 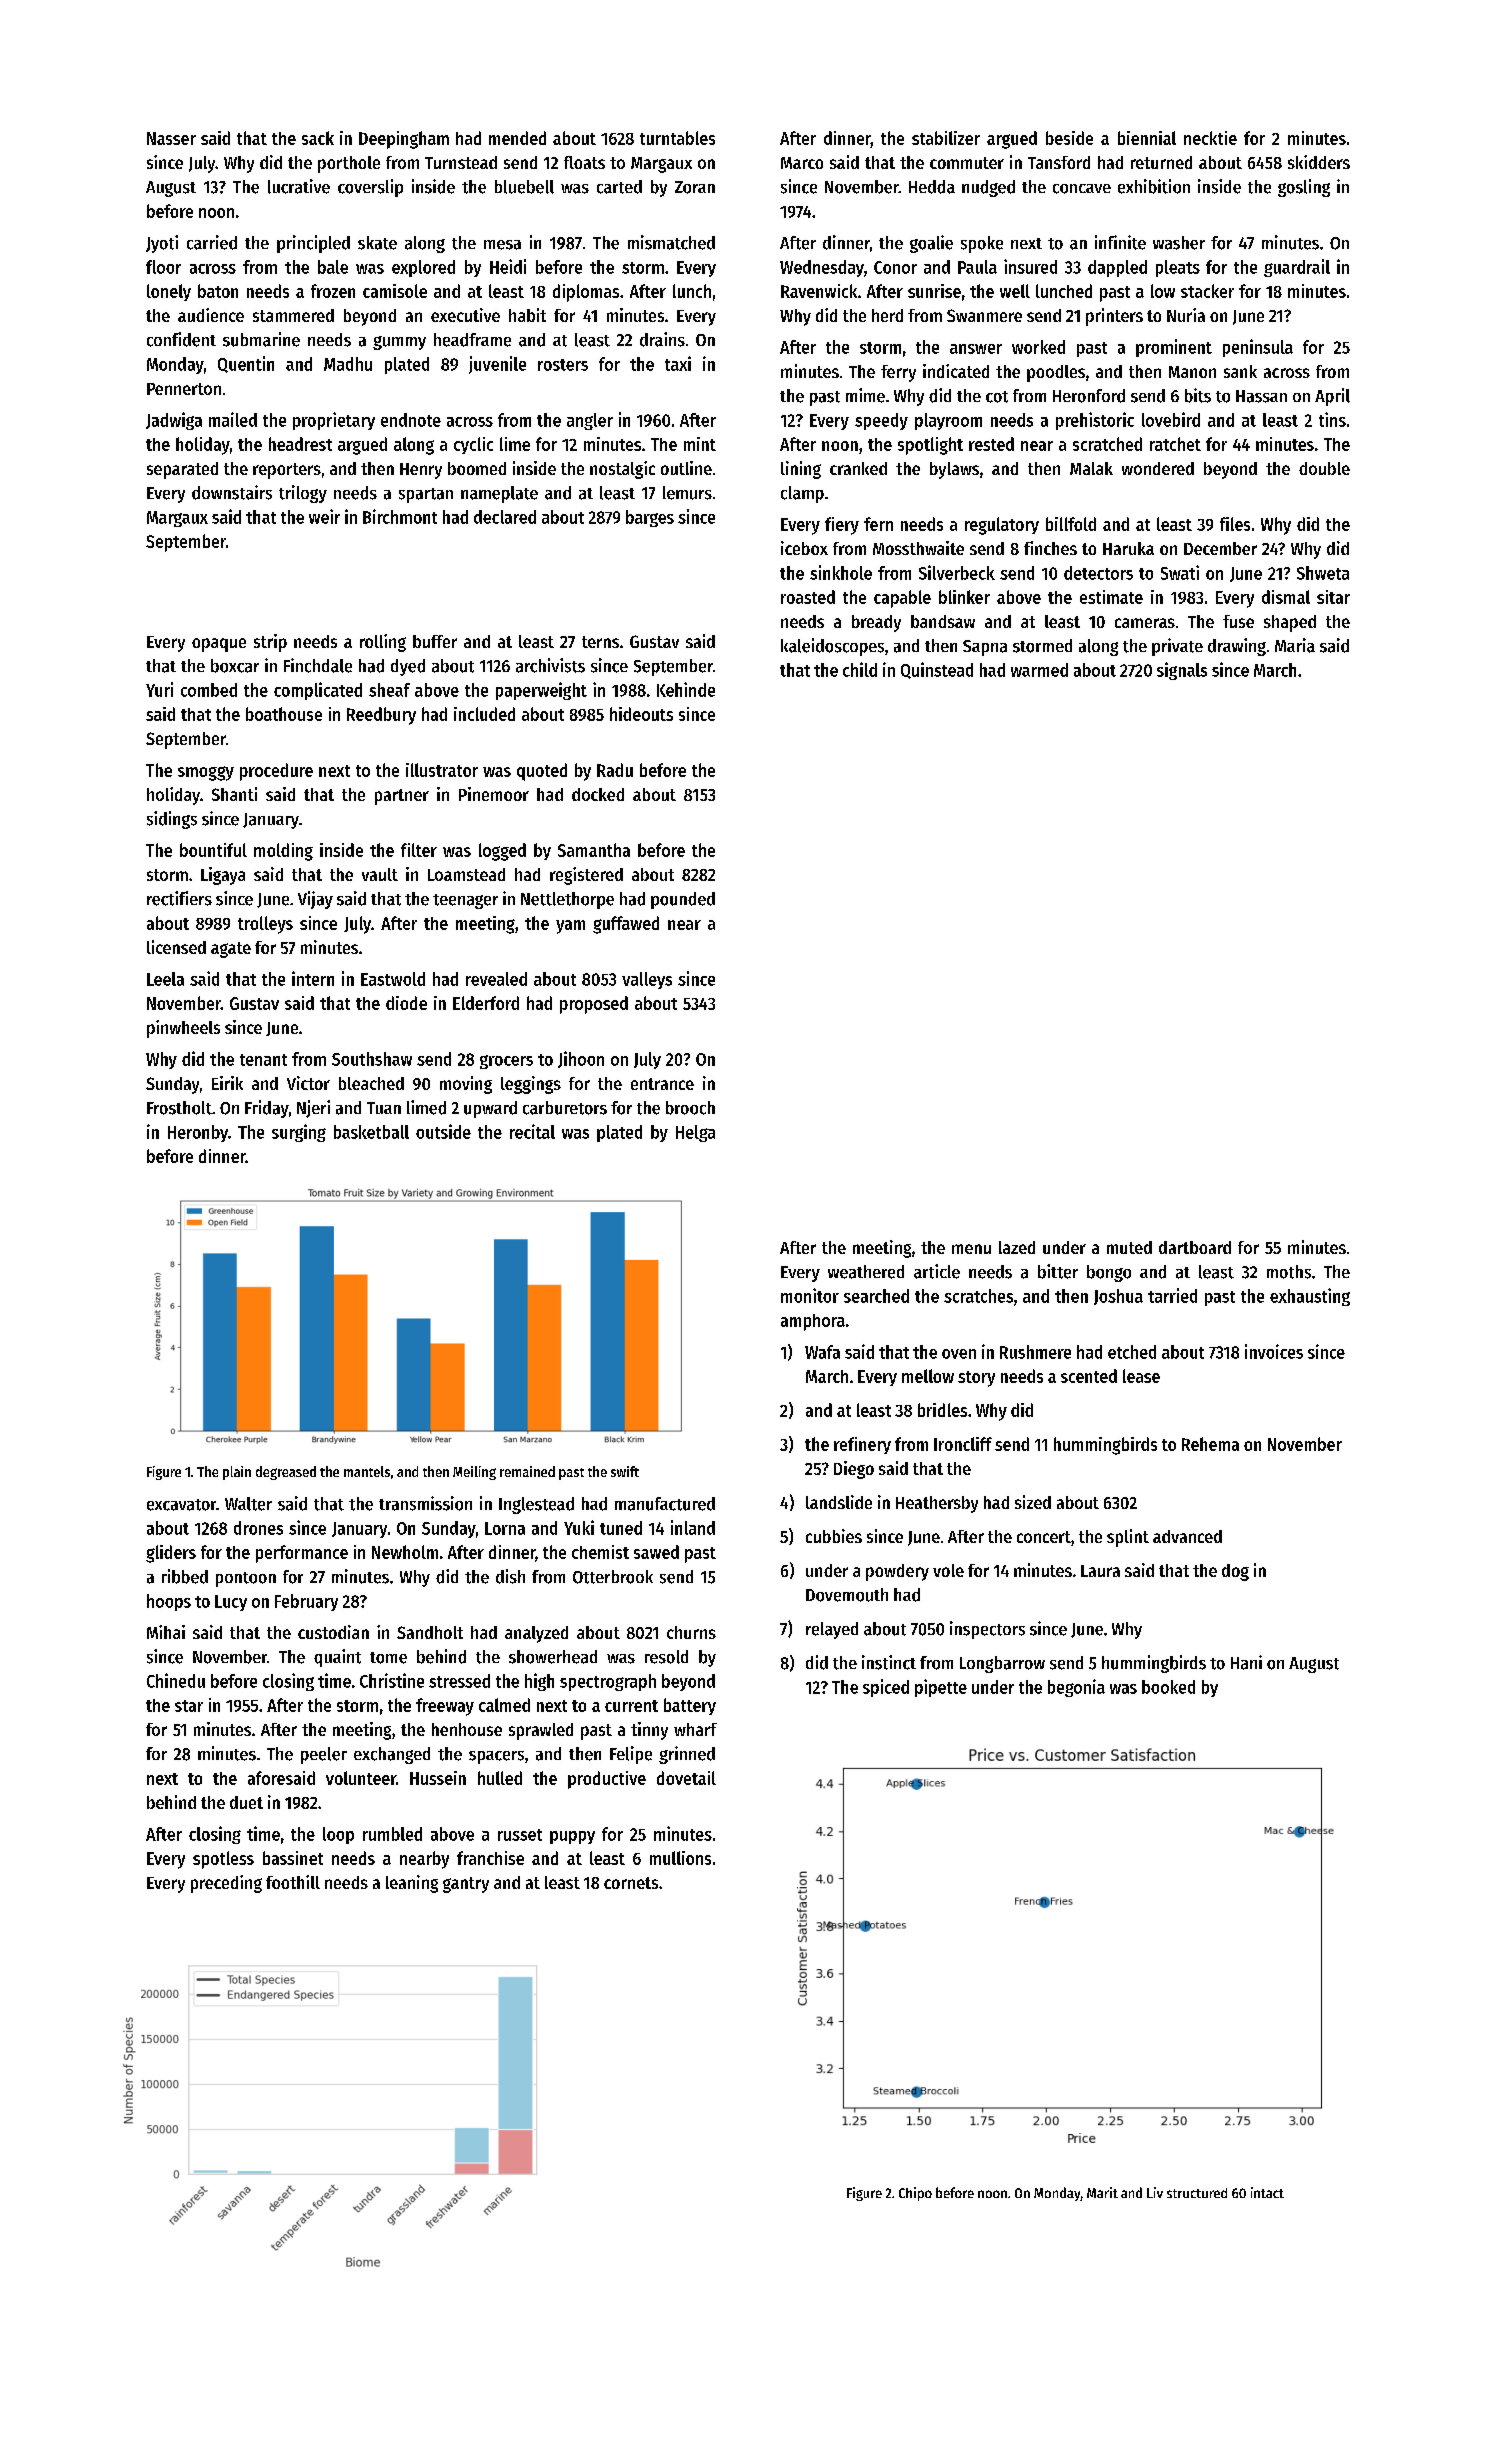 I want to click on necktie, so click(x=1210, y=138).
